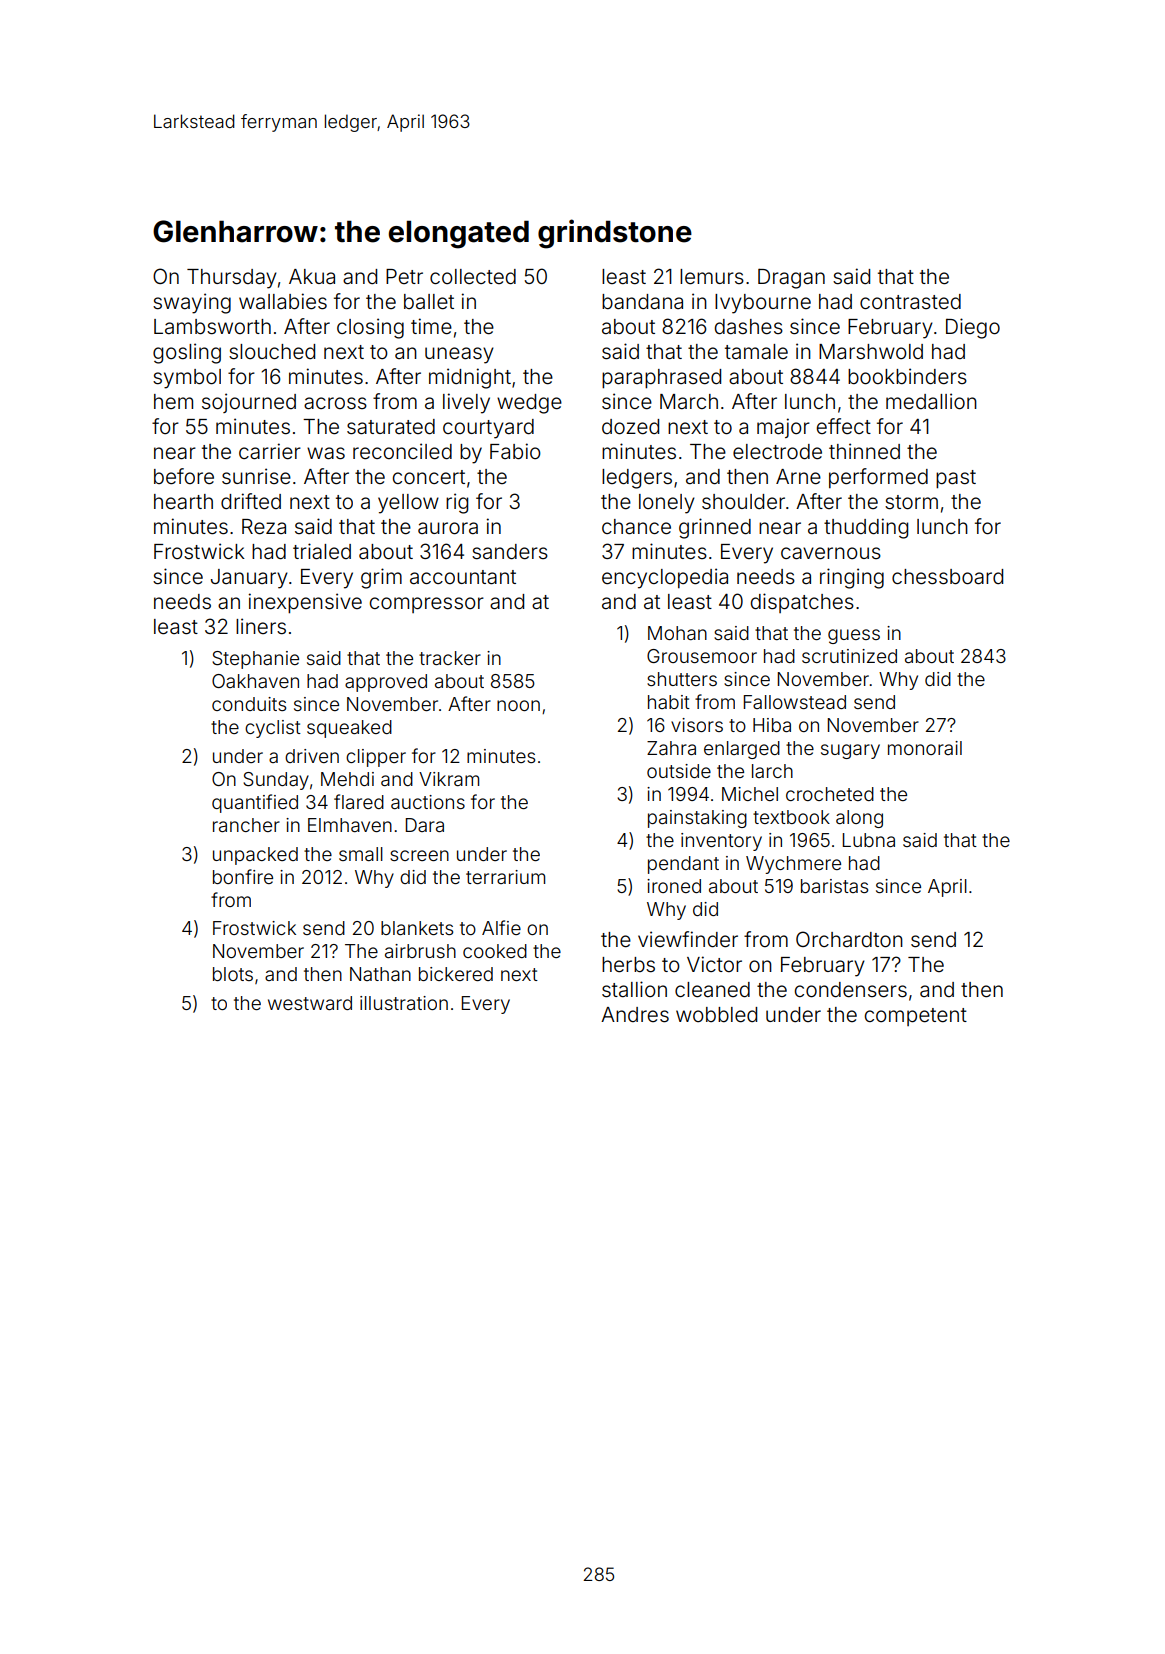 This screenshot has width=1165, height=1654. Describe the element at coordinates (642, 301) in the screenshot. I see `bandana` at that location.
